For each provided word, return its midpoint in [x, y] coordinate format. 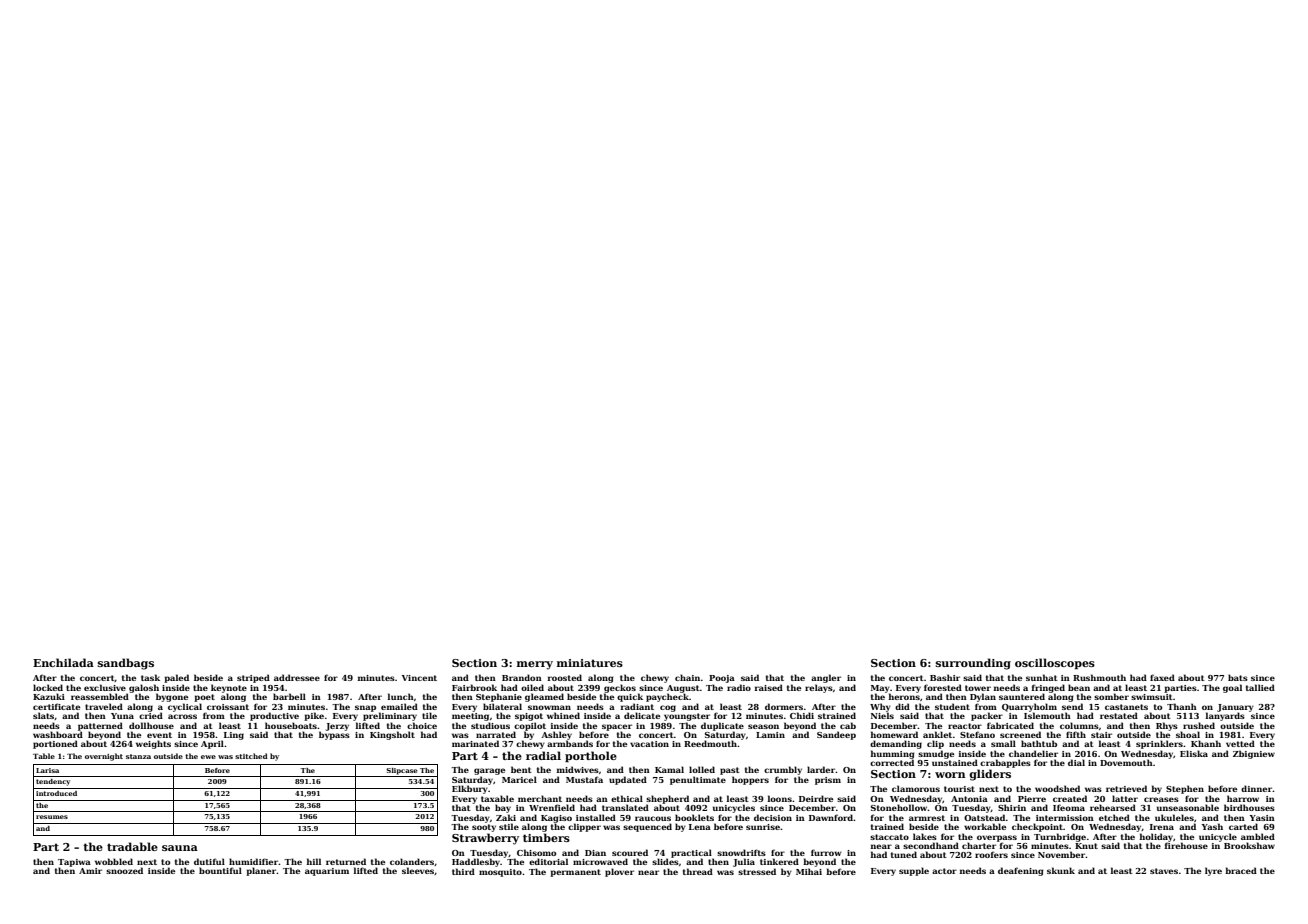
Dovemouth [1126, 762]
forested [943, 687]
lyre [1213, 871]
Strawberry [485, 839]
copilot [530, 726]
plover [619, 872]
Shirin [1012, 807]
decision [773, 817]
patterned [100, 726]
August [683, 689]
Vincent [419, 678]
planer [261, 871]
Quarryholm [1029, 707]
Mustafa [584, 779]
